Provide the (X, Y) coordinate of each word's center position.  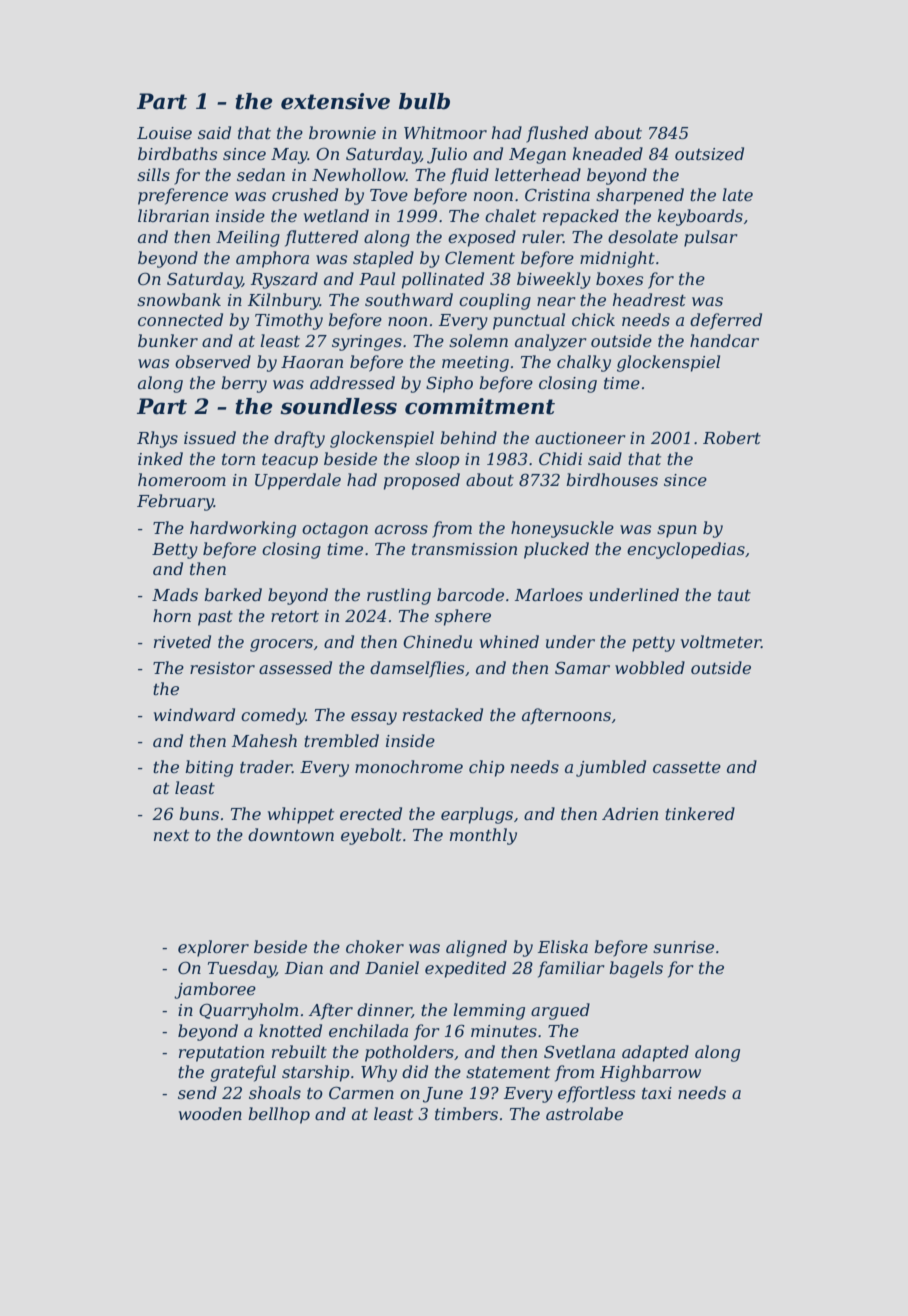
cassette (687, 767)
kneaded (607, 153)
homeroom (182, 479)
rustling (399, 596)
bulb (424, 101)
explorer (213, 948)
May (289, 156)
